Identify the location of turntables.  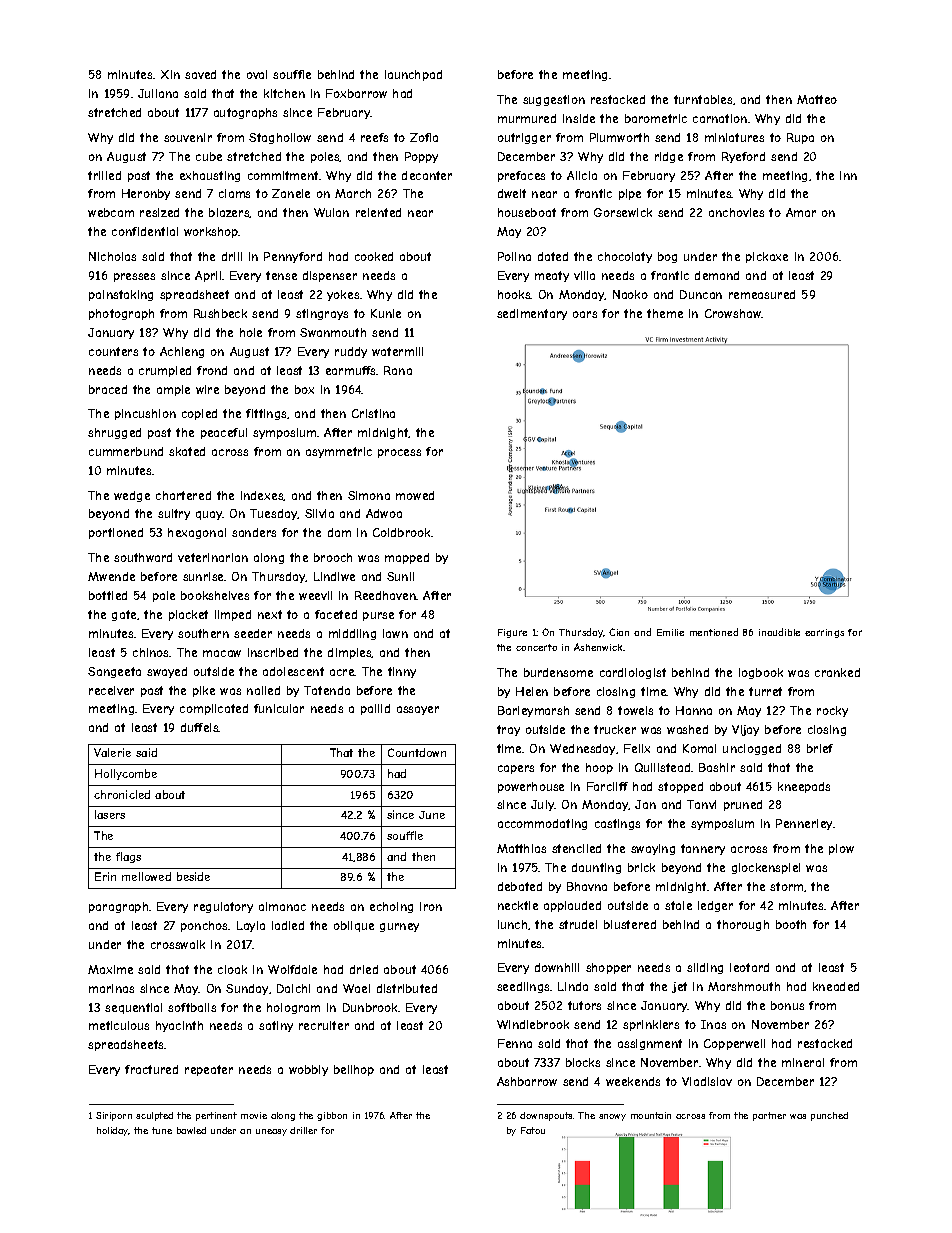
(703, 99).
